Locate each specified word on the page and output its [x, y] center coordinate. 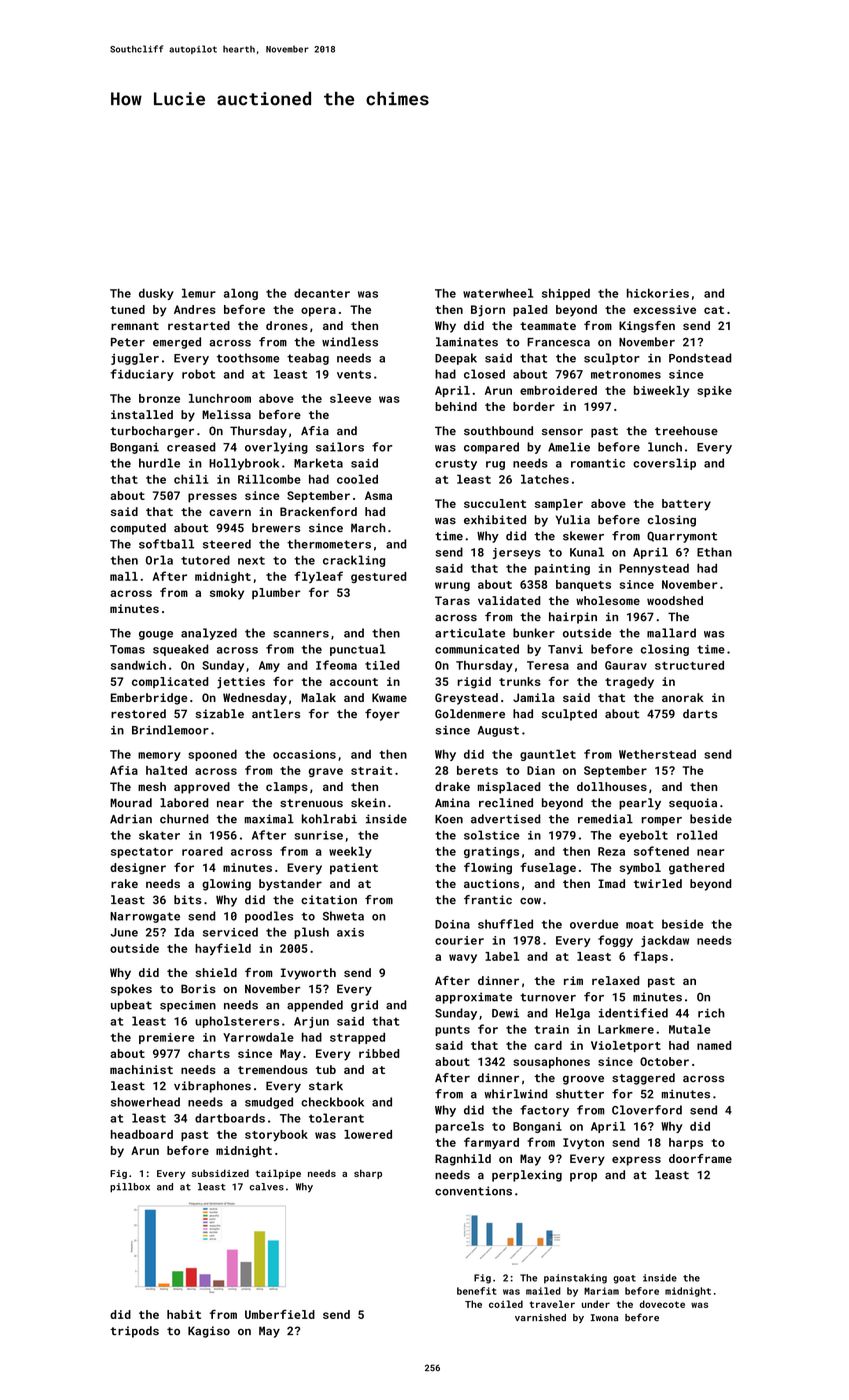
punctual [358, 650]
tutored [205, 560]
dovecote [662, 1304]
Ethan [714, 552]
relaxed [615, 980]
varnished [540, 1318]
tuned [128, 309]
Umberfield [280, 1314]
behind [456, 406]
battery [686, 505]
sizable [219, 714]
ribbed [379, 1053]
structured [689, 665]
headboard [142, 1134]
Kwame [389, 697]
